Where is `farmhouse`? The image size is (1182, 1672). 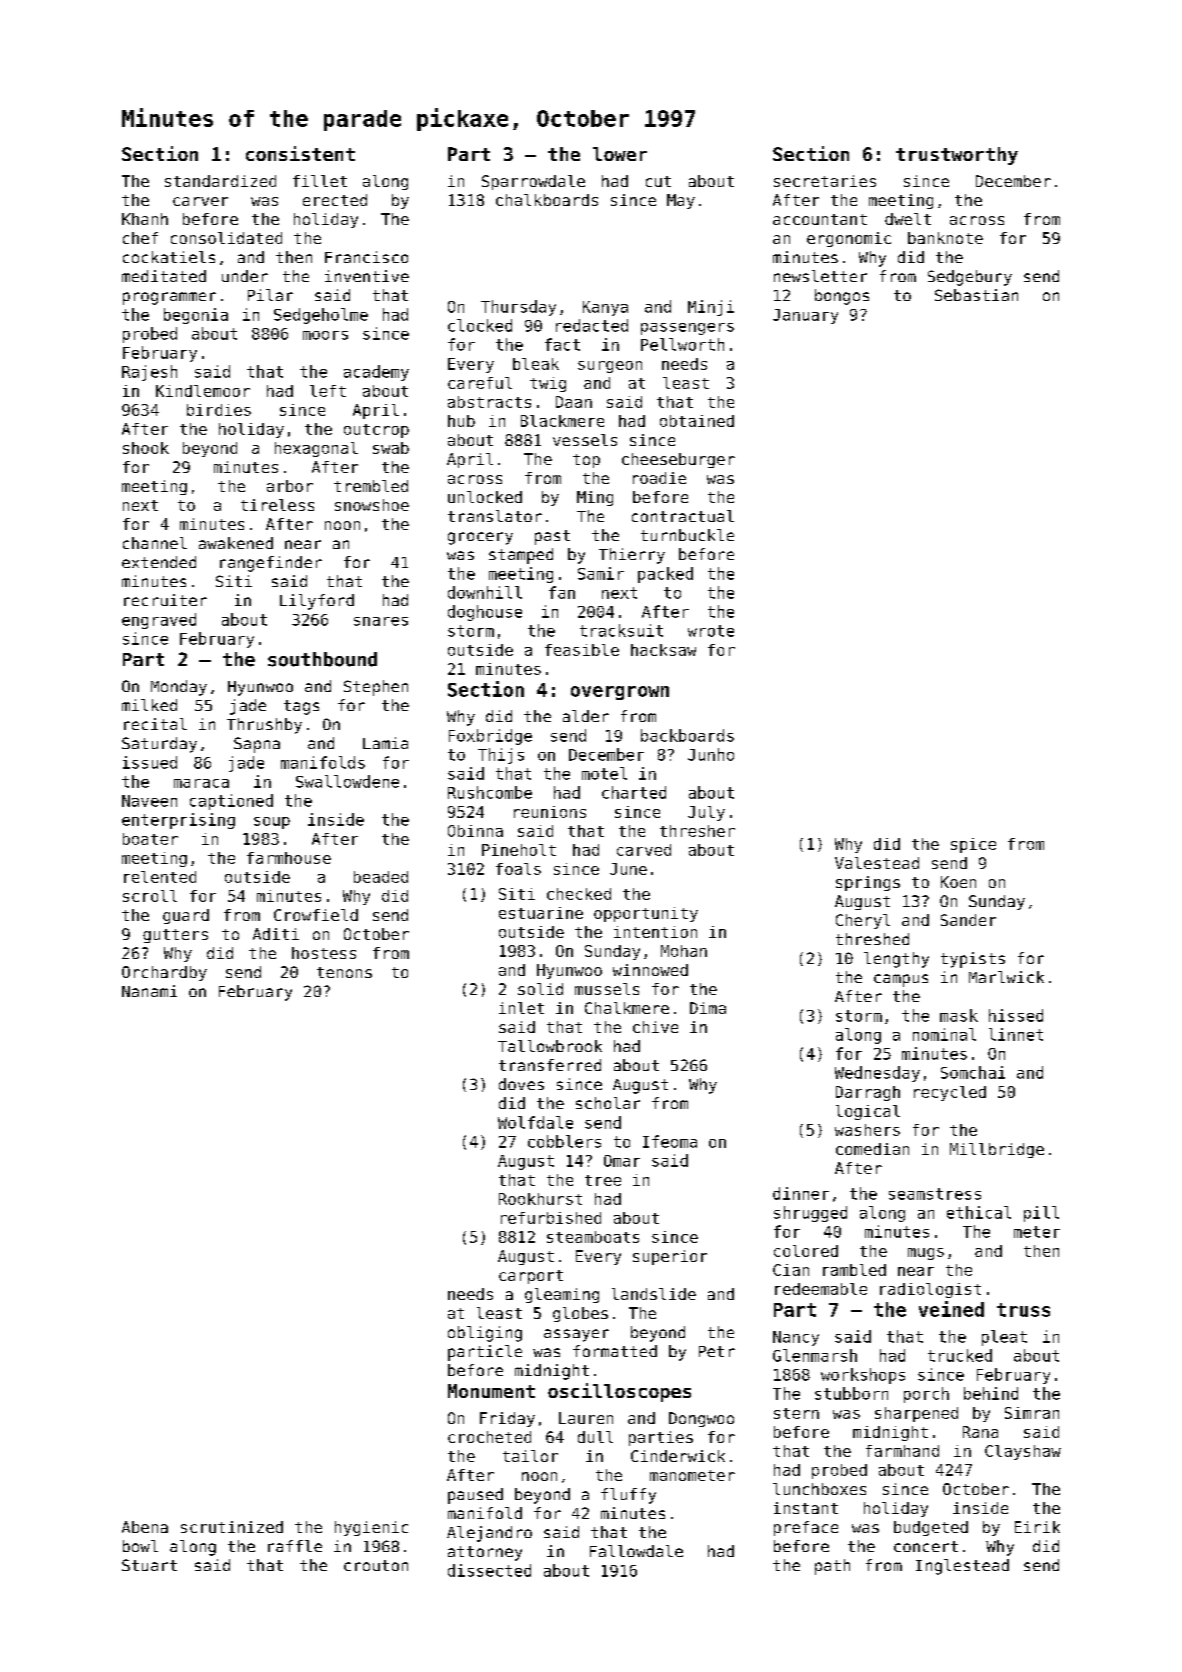
farmhouse is located at coordinates (289, 858).
